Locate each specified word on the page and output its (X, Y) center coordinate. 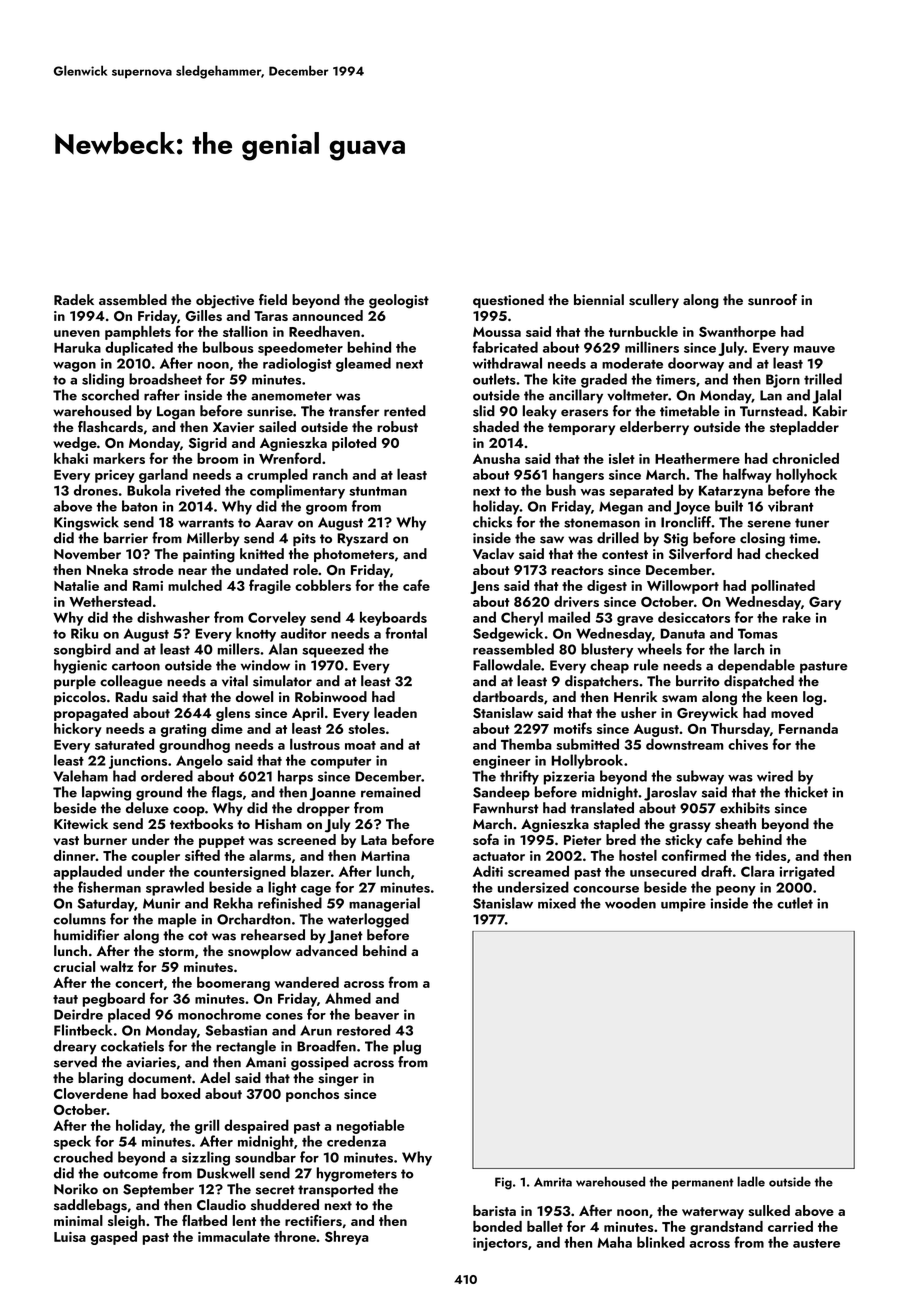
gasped (114, 1238)
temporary (581, 429)
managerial (384, 904)
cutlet (795, 903)
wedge (75, 444)
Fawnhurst (506, 808)
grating (183, 730)
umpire (683, 905)
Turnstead (771, 411)
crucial (74, 966)
